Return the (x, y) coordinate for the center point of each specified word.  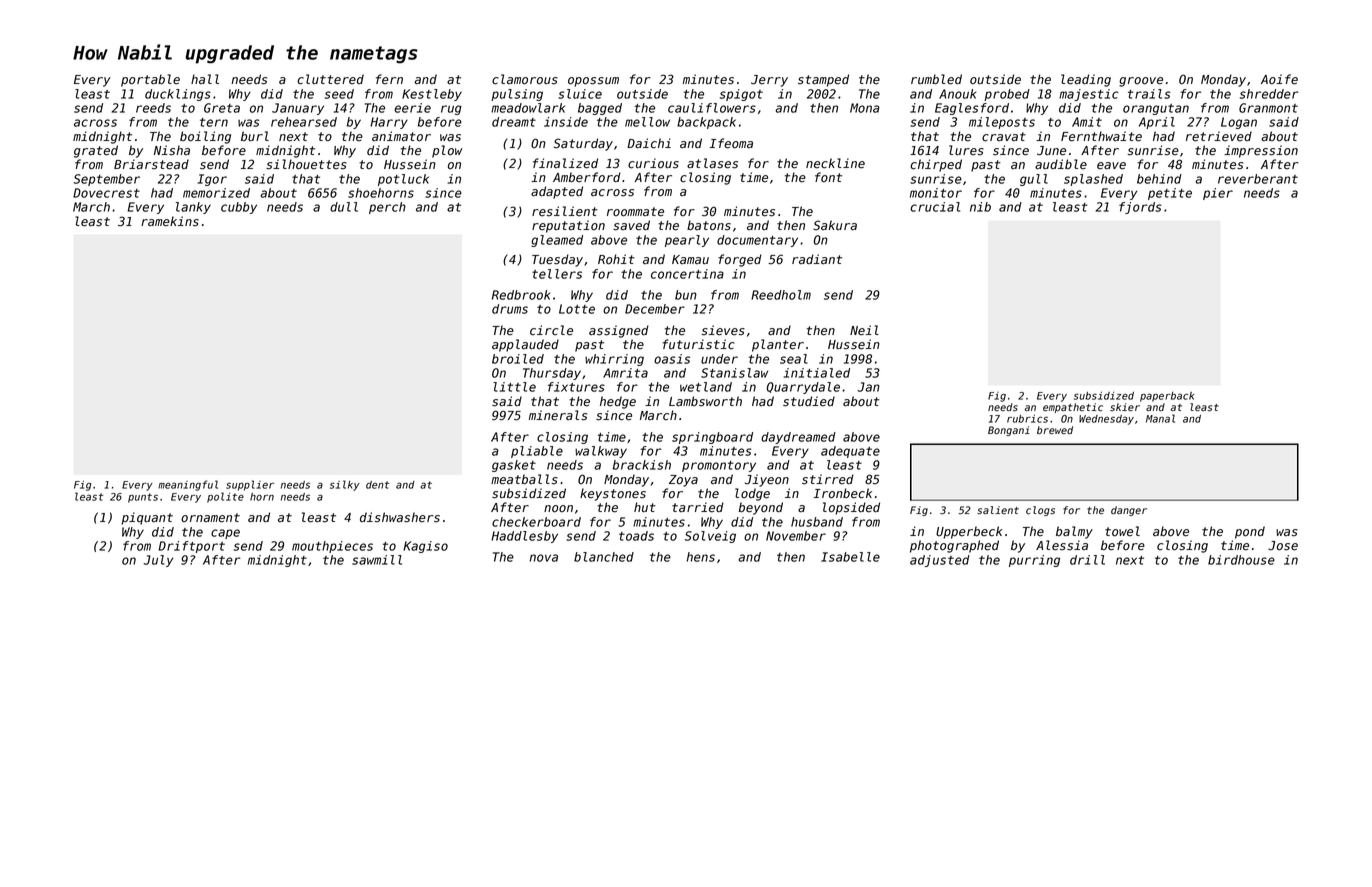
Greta (222, 108)
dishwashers (400, 517)
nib (980, 207)
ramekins (170, 221)
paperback (1167, 397)
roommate (635, 212)
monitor (936, 193)
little (514, 387)
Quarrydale (803, 388)
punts (143, 498)
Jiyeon (767, 480)
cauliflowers (712, 108)
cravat (1004, 137)
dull (344, 207)
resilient (565, 211)
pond (1250, 532)
